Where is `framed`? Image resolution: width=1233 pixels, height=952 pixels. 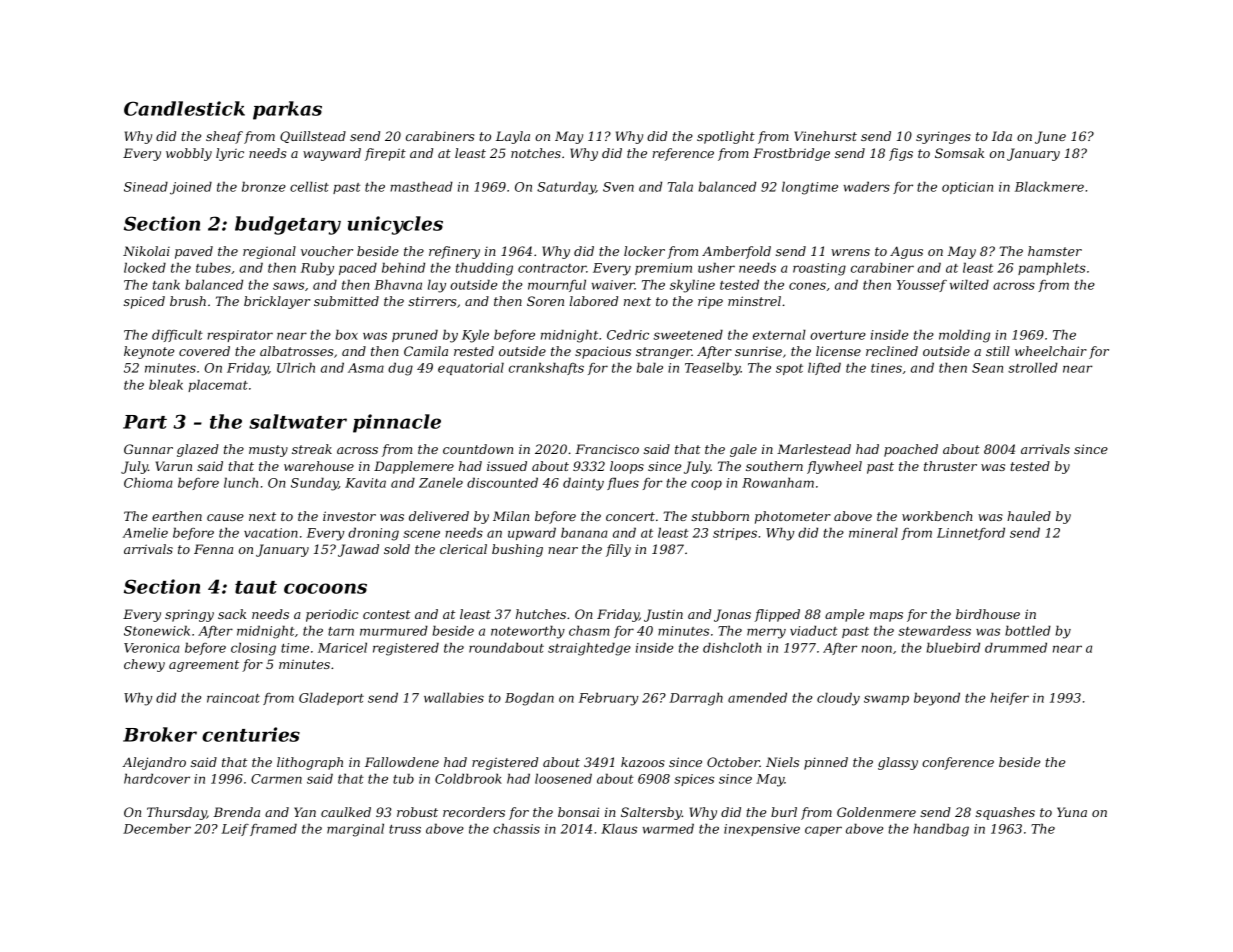 framed is located at coordinates (273, 829).
